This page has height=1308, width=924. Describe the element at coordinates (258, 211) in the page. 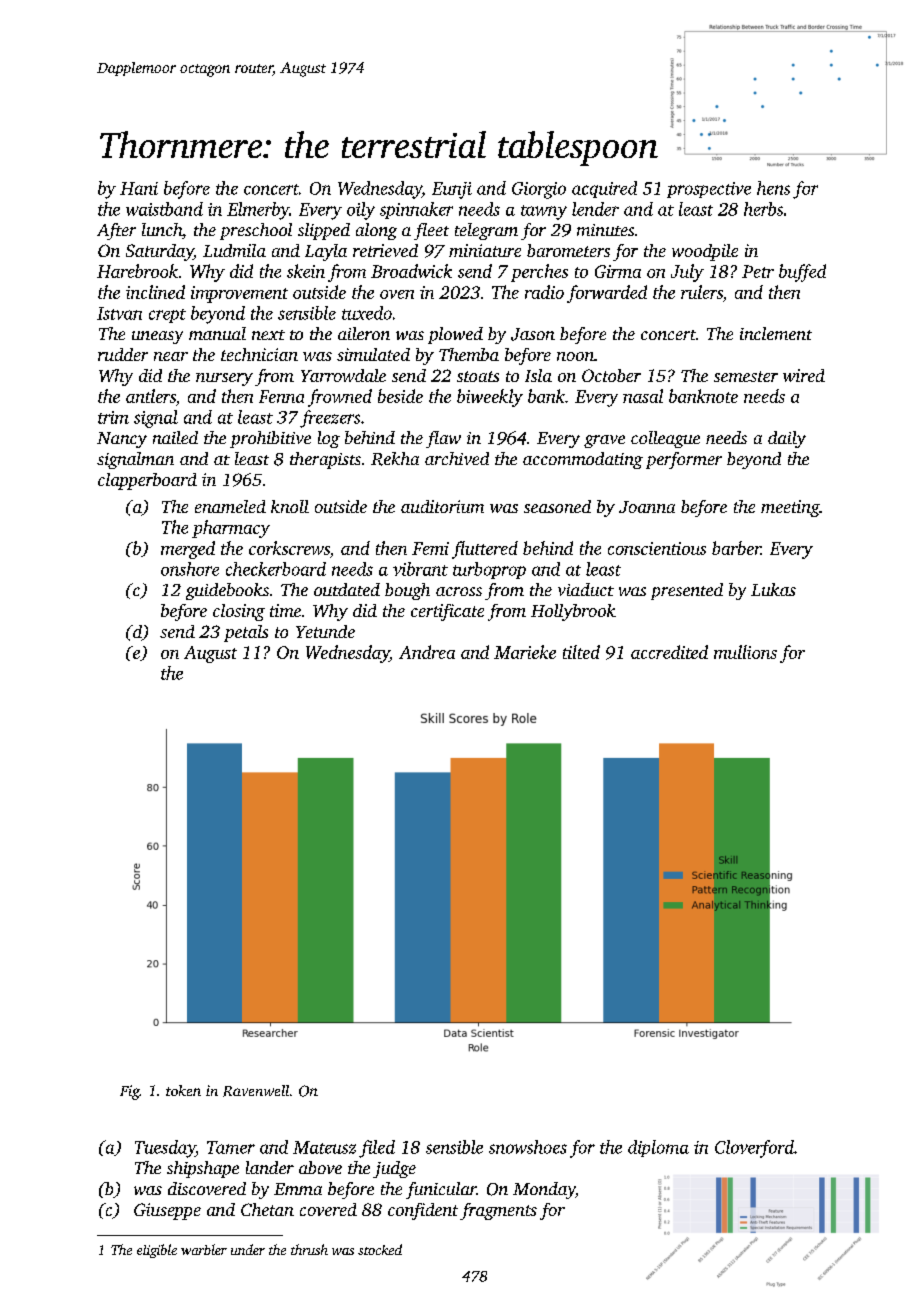

I see `Elmerby` at that location.
